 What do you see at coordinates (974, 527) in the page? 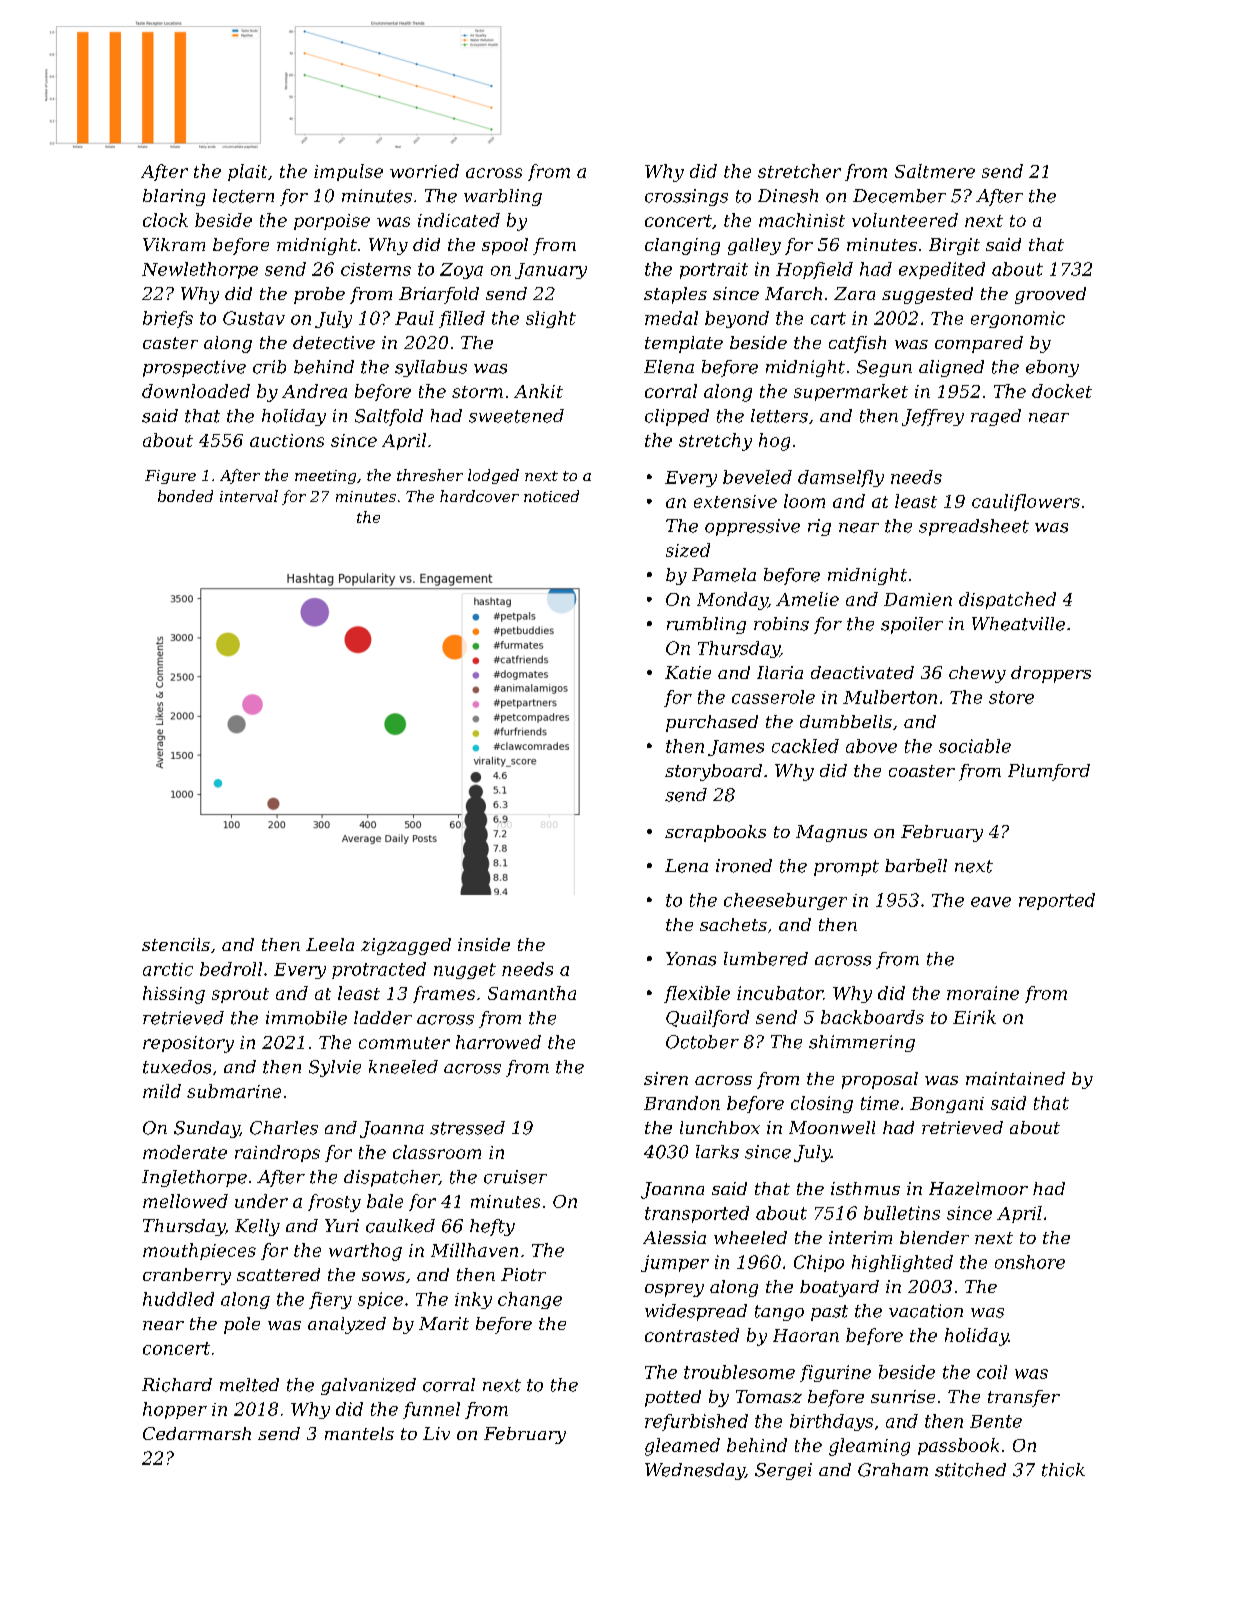
I see `spreadsheet` at bounding box center [974, 527].
